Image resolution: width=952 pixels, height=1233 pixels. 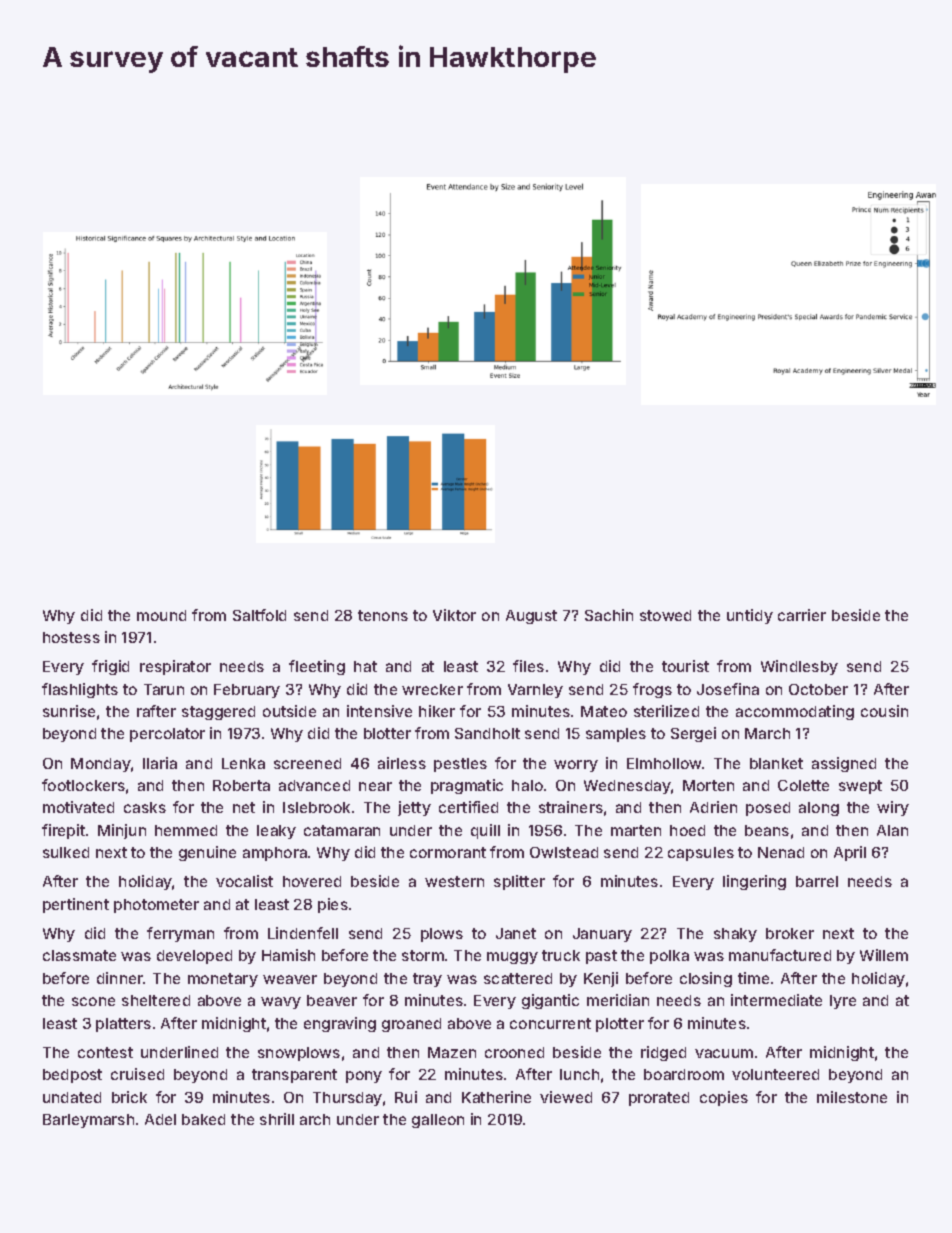 I want to click on fleeting, so click(x=317, y=667).
